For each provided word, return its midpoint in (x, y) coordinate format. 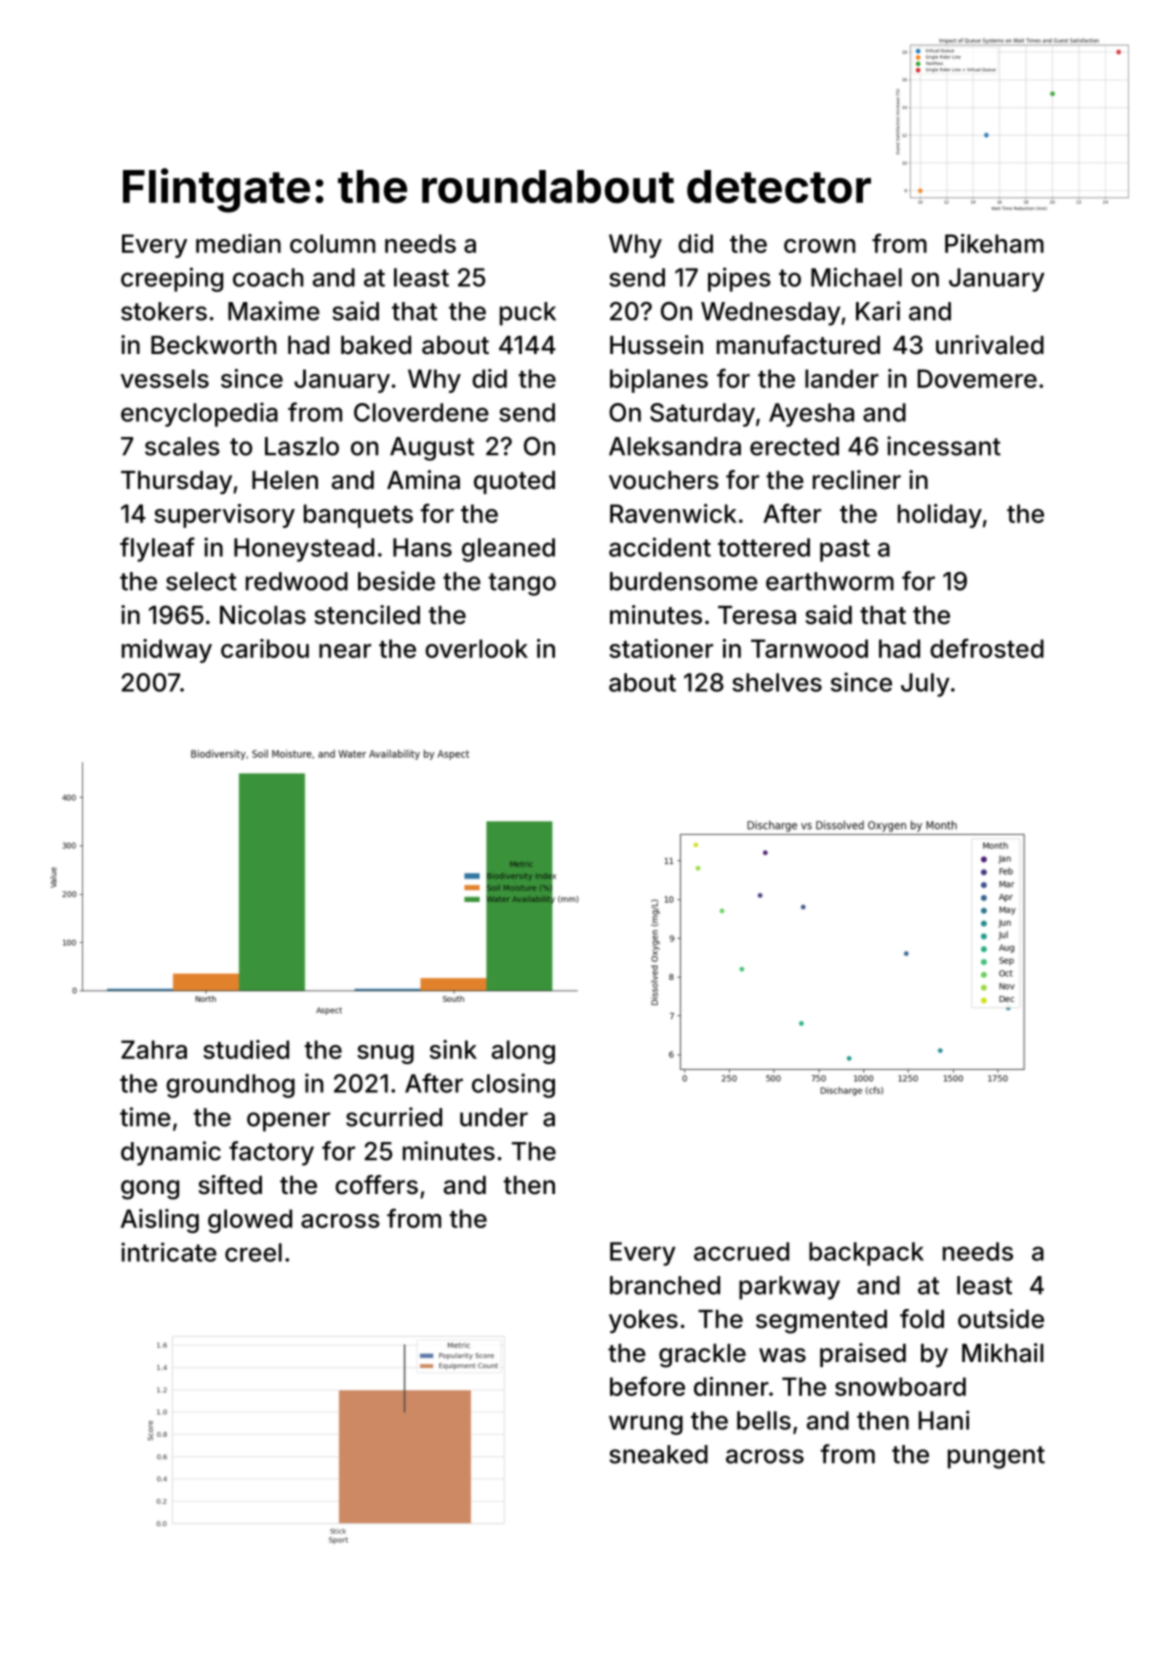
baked (376, 345)
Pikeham (994, 243)
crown (819, 246)
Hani (944, 1420)
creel (253, 1252)
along (523, 1052)
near (345, 651)
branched (665, 1285)
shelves (777, 682)
